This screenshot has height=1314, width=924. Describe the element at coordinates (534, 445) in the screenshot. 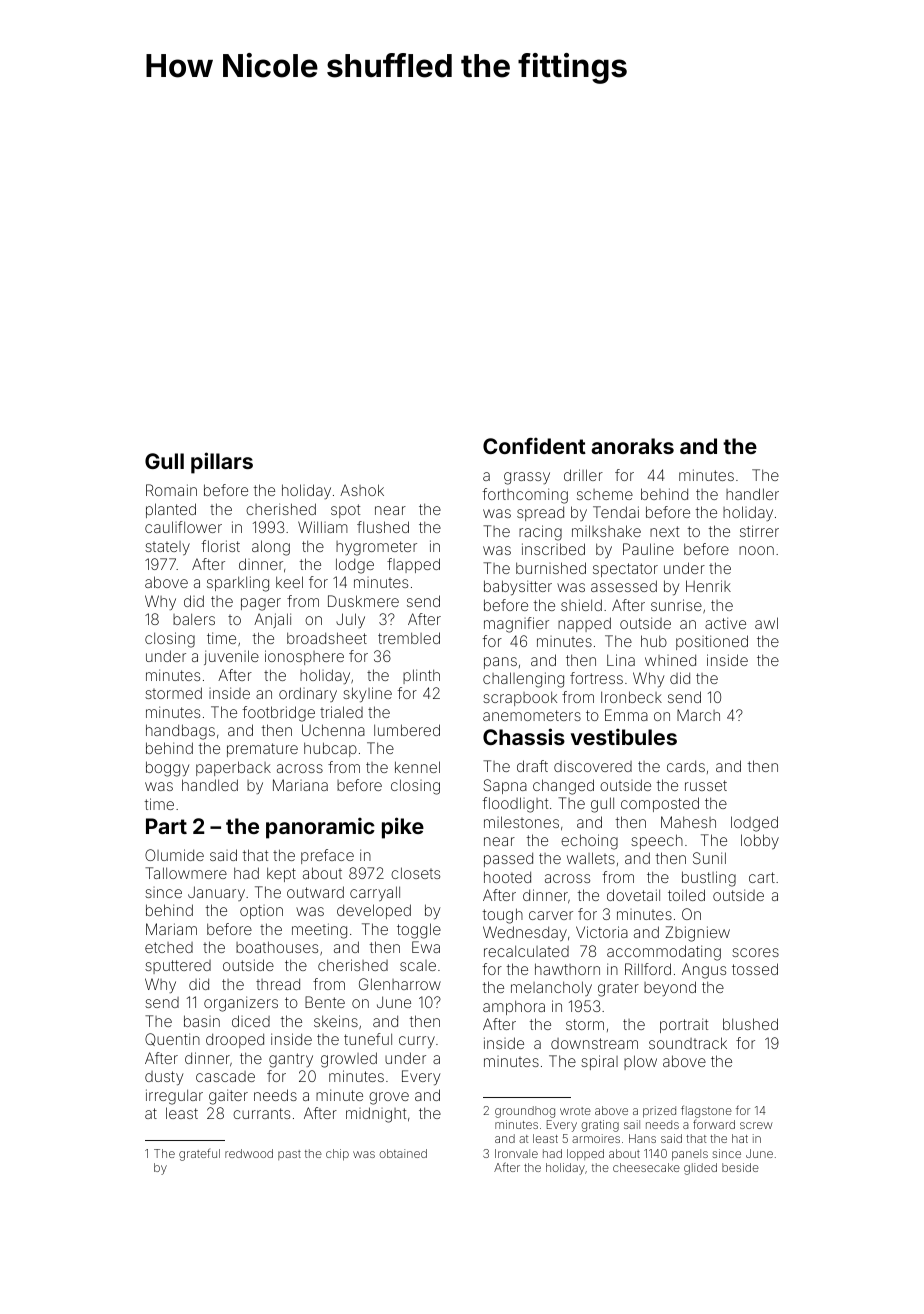

I see `Confident` at that location.
